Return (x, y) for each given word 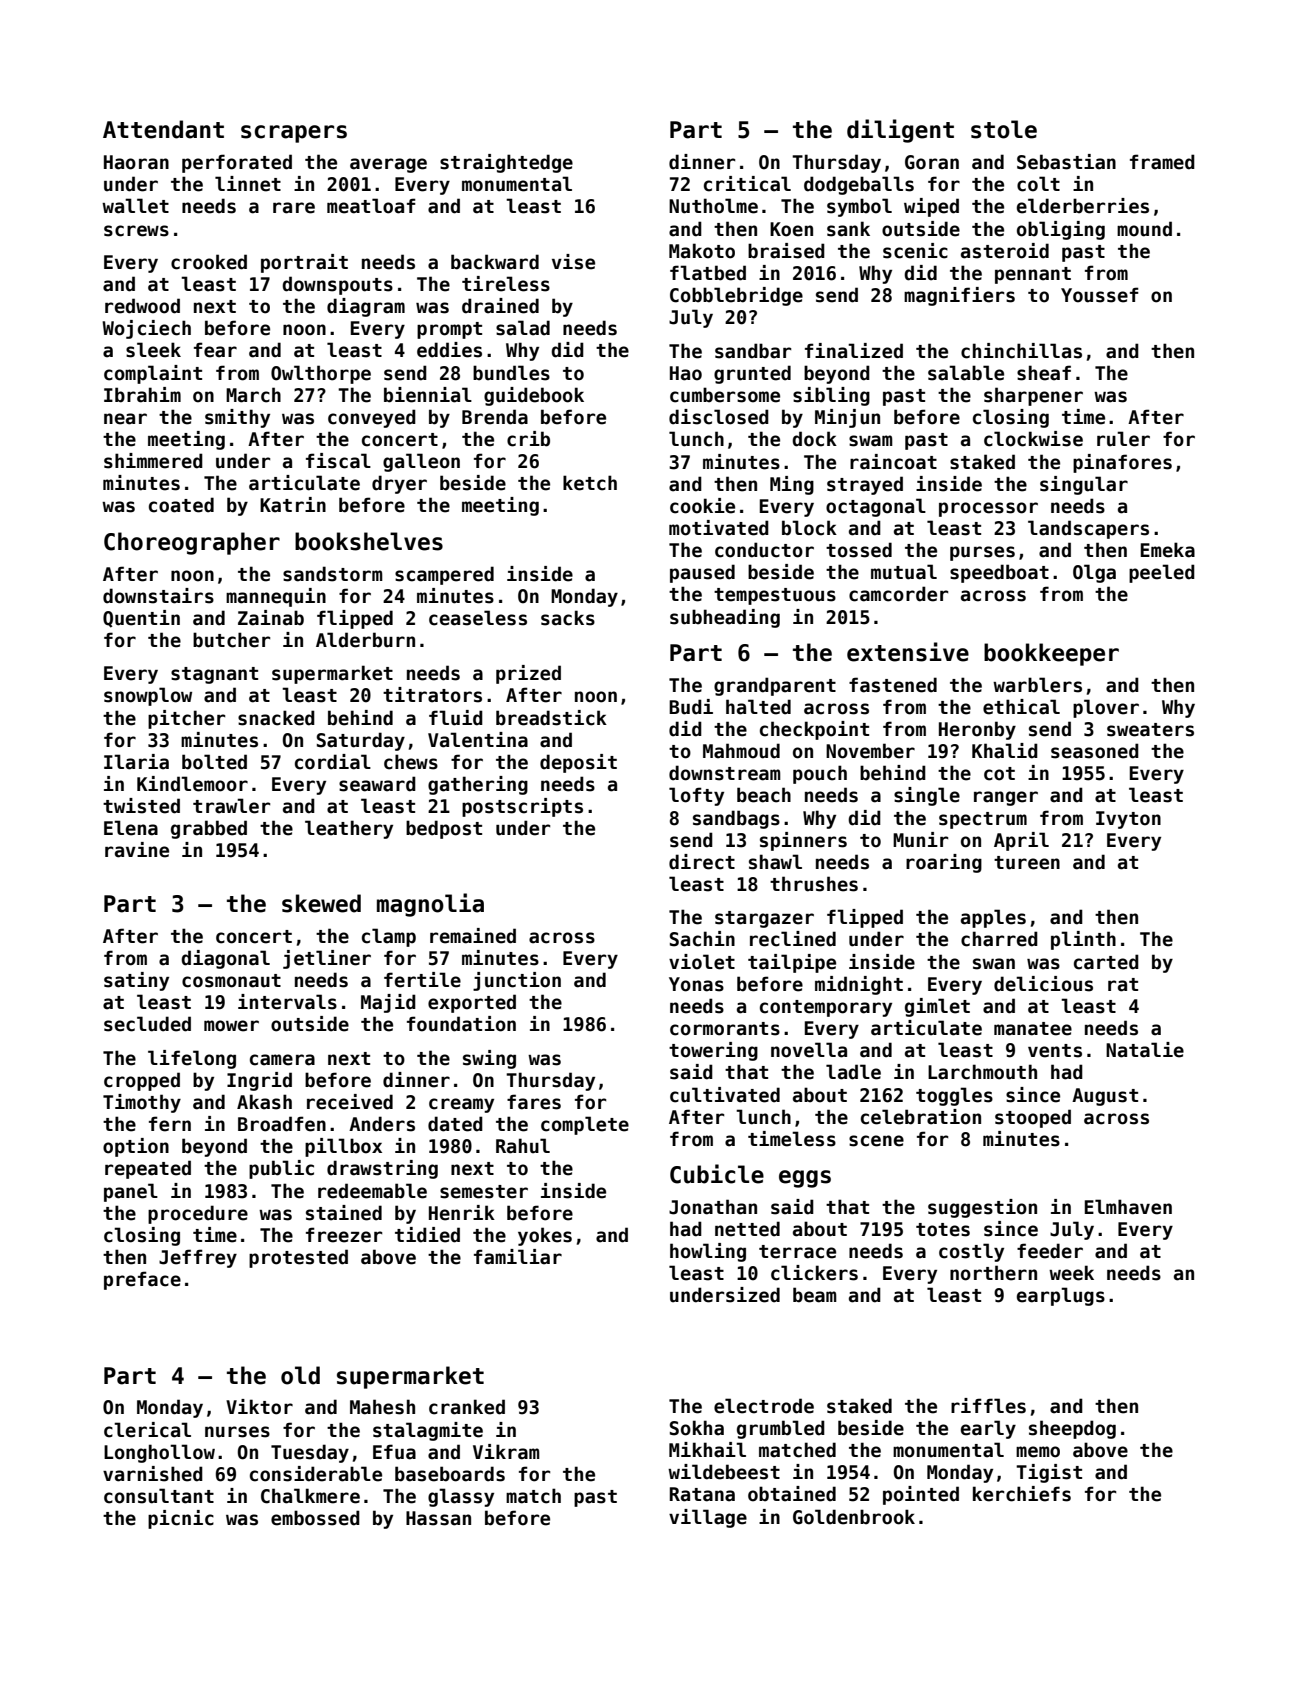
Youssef (1100, 295)
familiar (518, 1257)
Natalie (1145, 1050)
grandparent (775, 686)
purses (982, 553)
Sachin (702, 939)
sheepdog (1072, 1429)
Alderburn (365, 640)
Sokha (697, 1428)
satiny (136, 981)
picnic (181, 1519)
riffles (988, 1406)
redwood (142, 306)
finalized (854, 351)
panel (131, 1192)
